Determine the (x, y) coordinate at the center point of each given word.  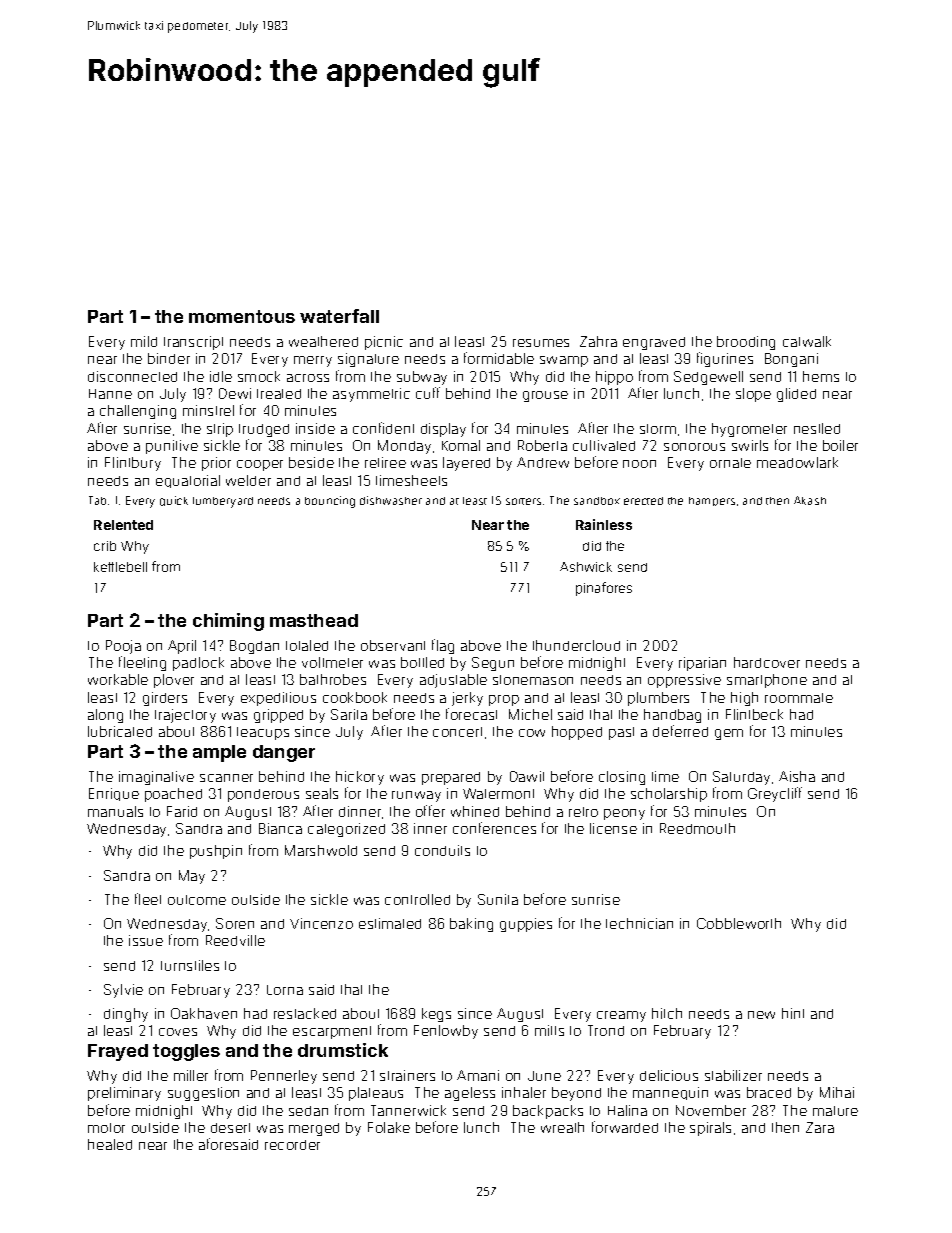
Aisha (797, 776)
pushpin (216, 852)
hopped (577, 733)
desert (230, 1128)
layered (466, 464)
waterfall (339, 316)
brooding (746, 343)
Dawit (527, 776)
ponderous (263, 795)
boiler (840, 445)
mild (144, 341)
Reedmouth (697, 828)
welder (248, 480)
